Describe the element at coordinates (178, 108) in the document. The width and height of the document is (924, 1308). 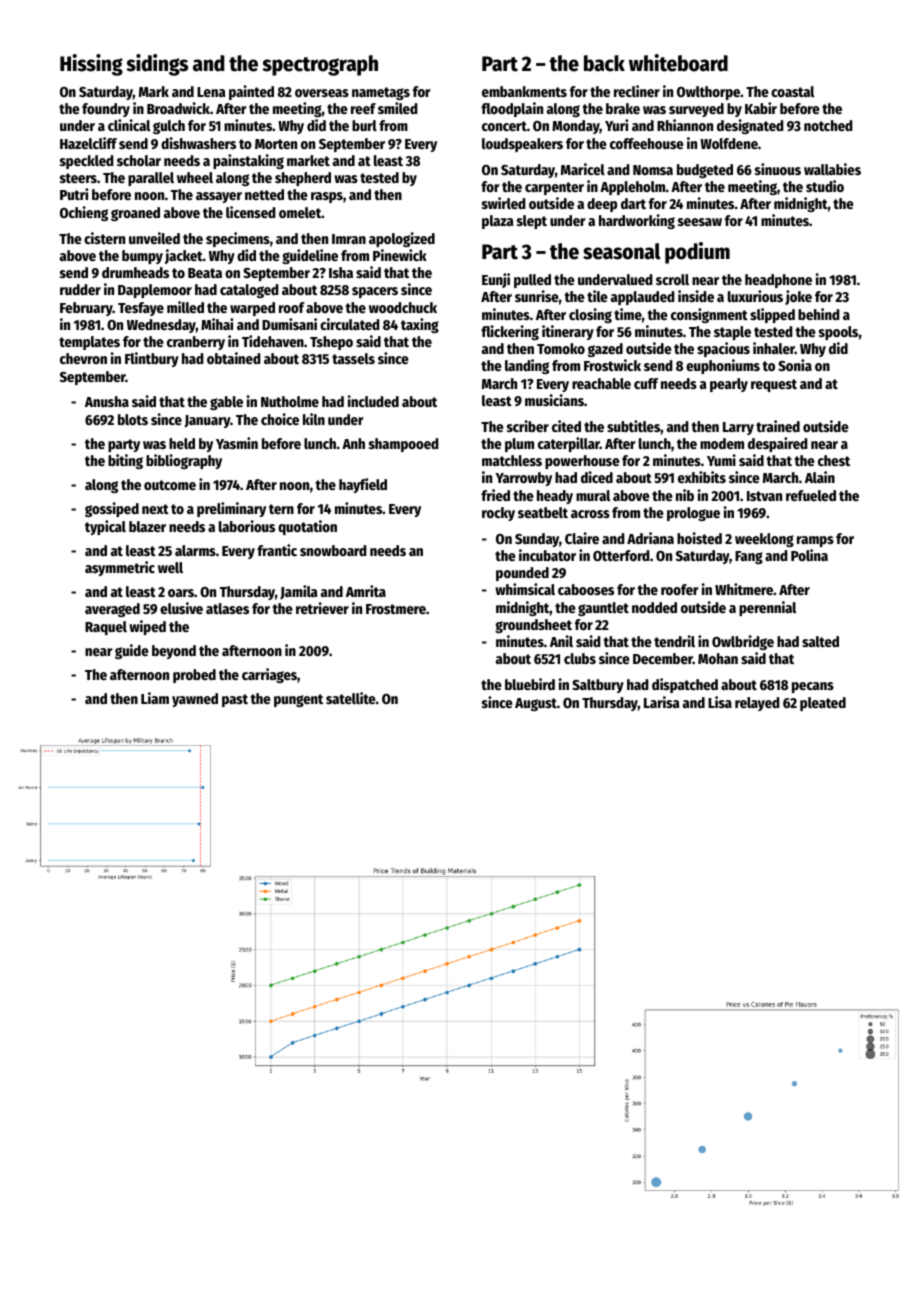
I see `Broadwick` at that location.
